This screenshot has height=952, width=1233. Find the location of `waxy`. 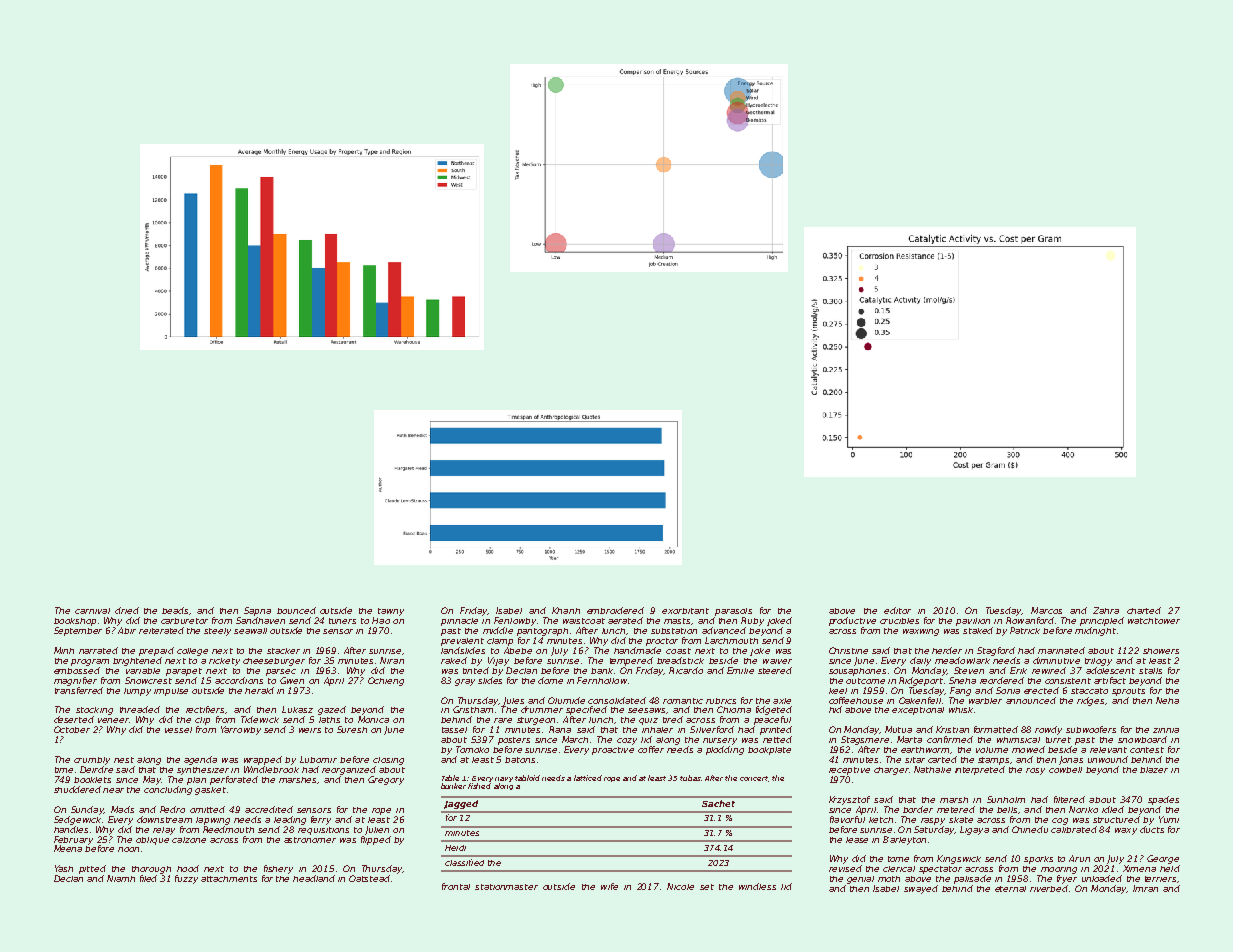

waxy is located at coordinates (1126, 831).
